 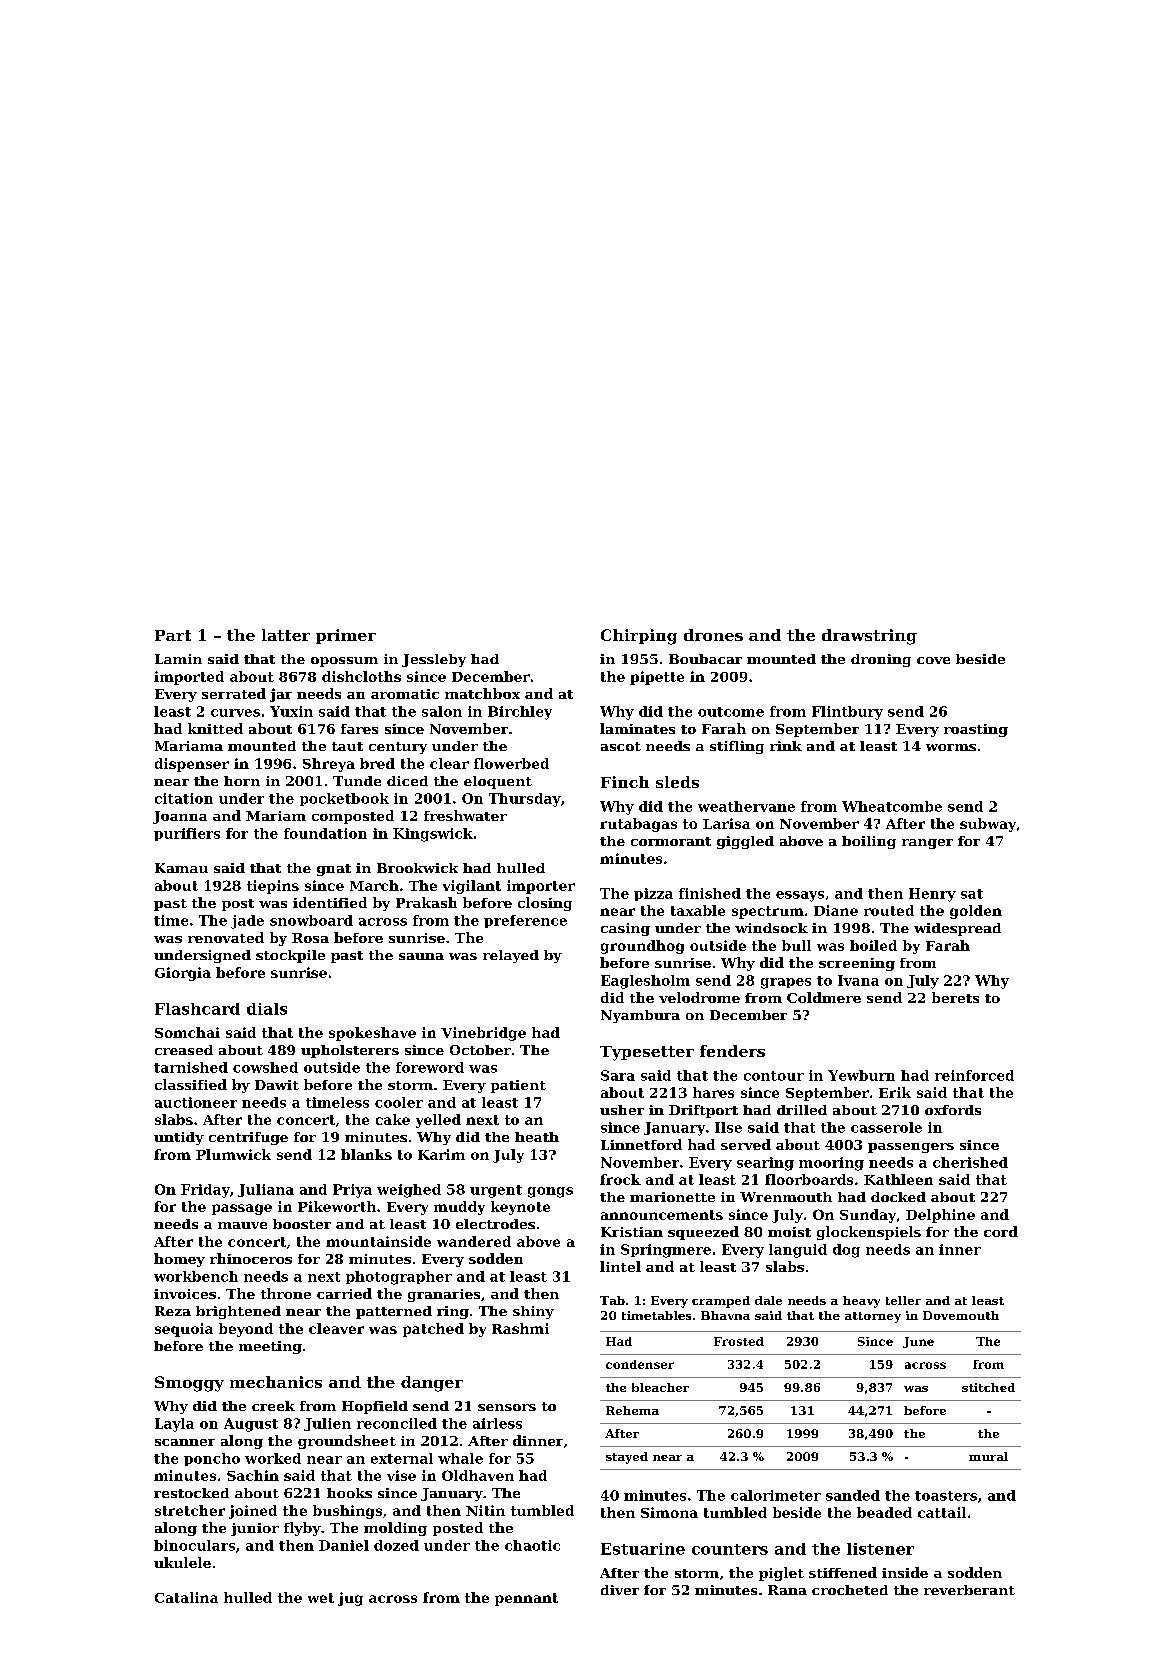 What do you see at coordinates (1001, 1231) in the screenshot?
I see `cord` at bounding box center [1001, 1231].
